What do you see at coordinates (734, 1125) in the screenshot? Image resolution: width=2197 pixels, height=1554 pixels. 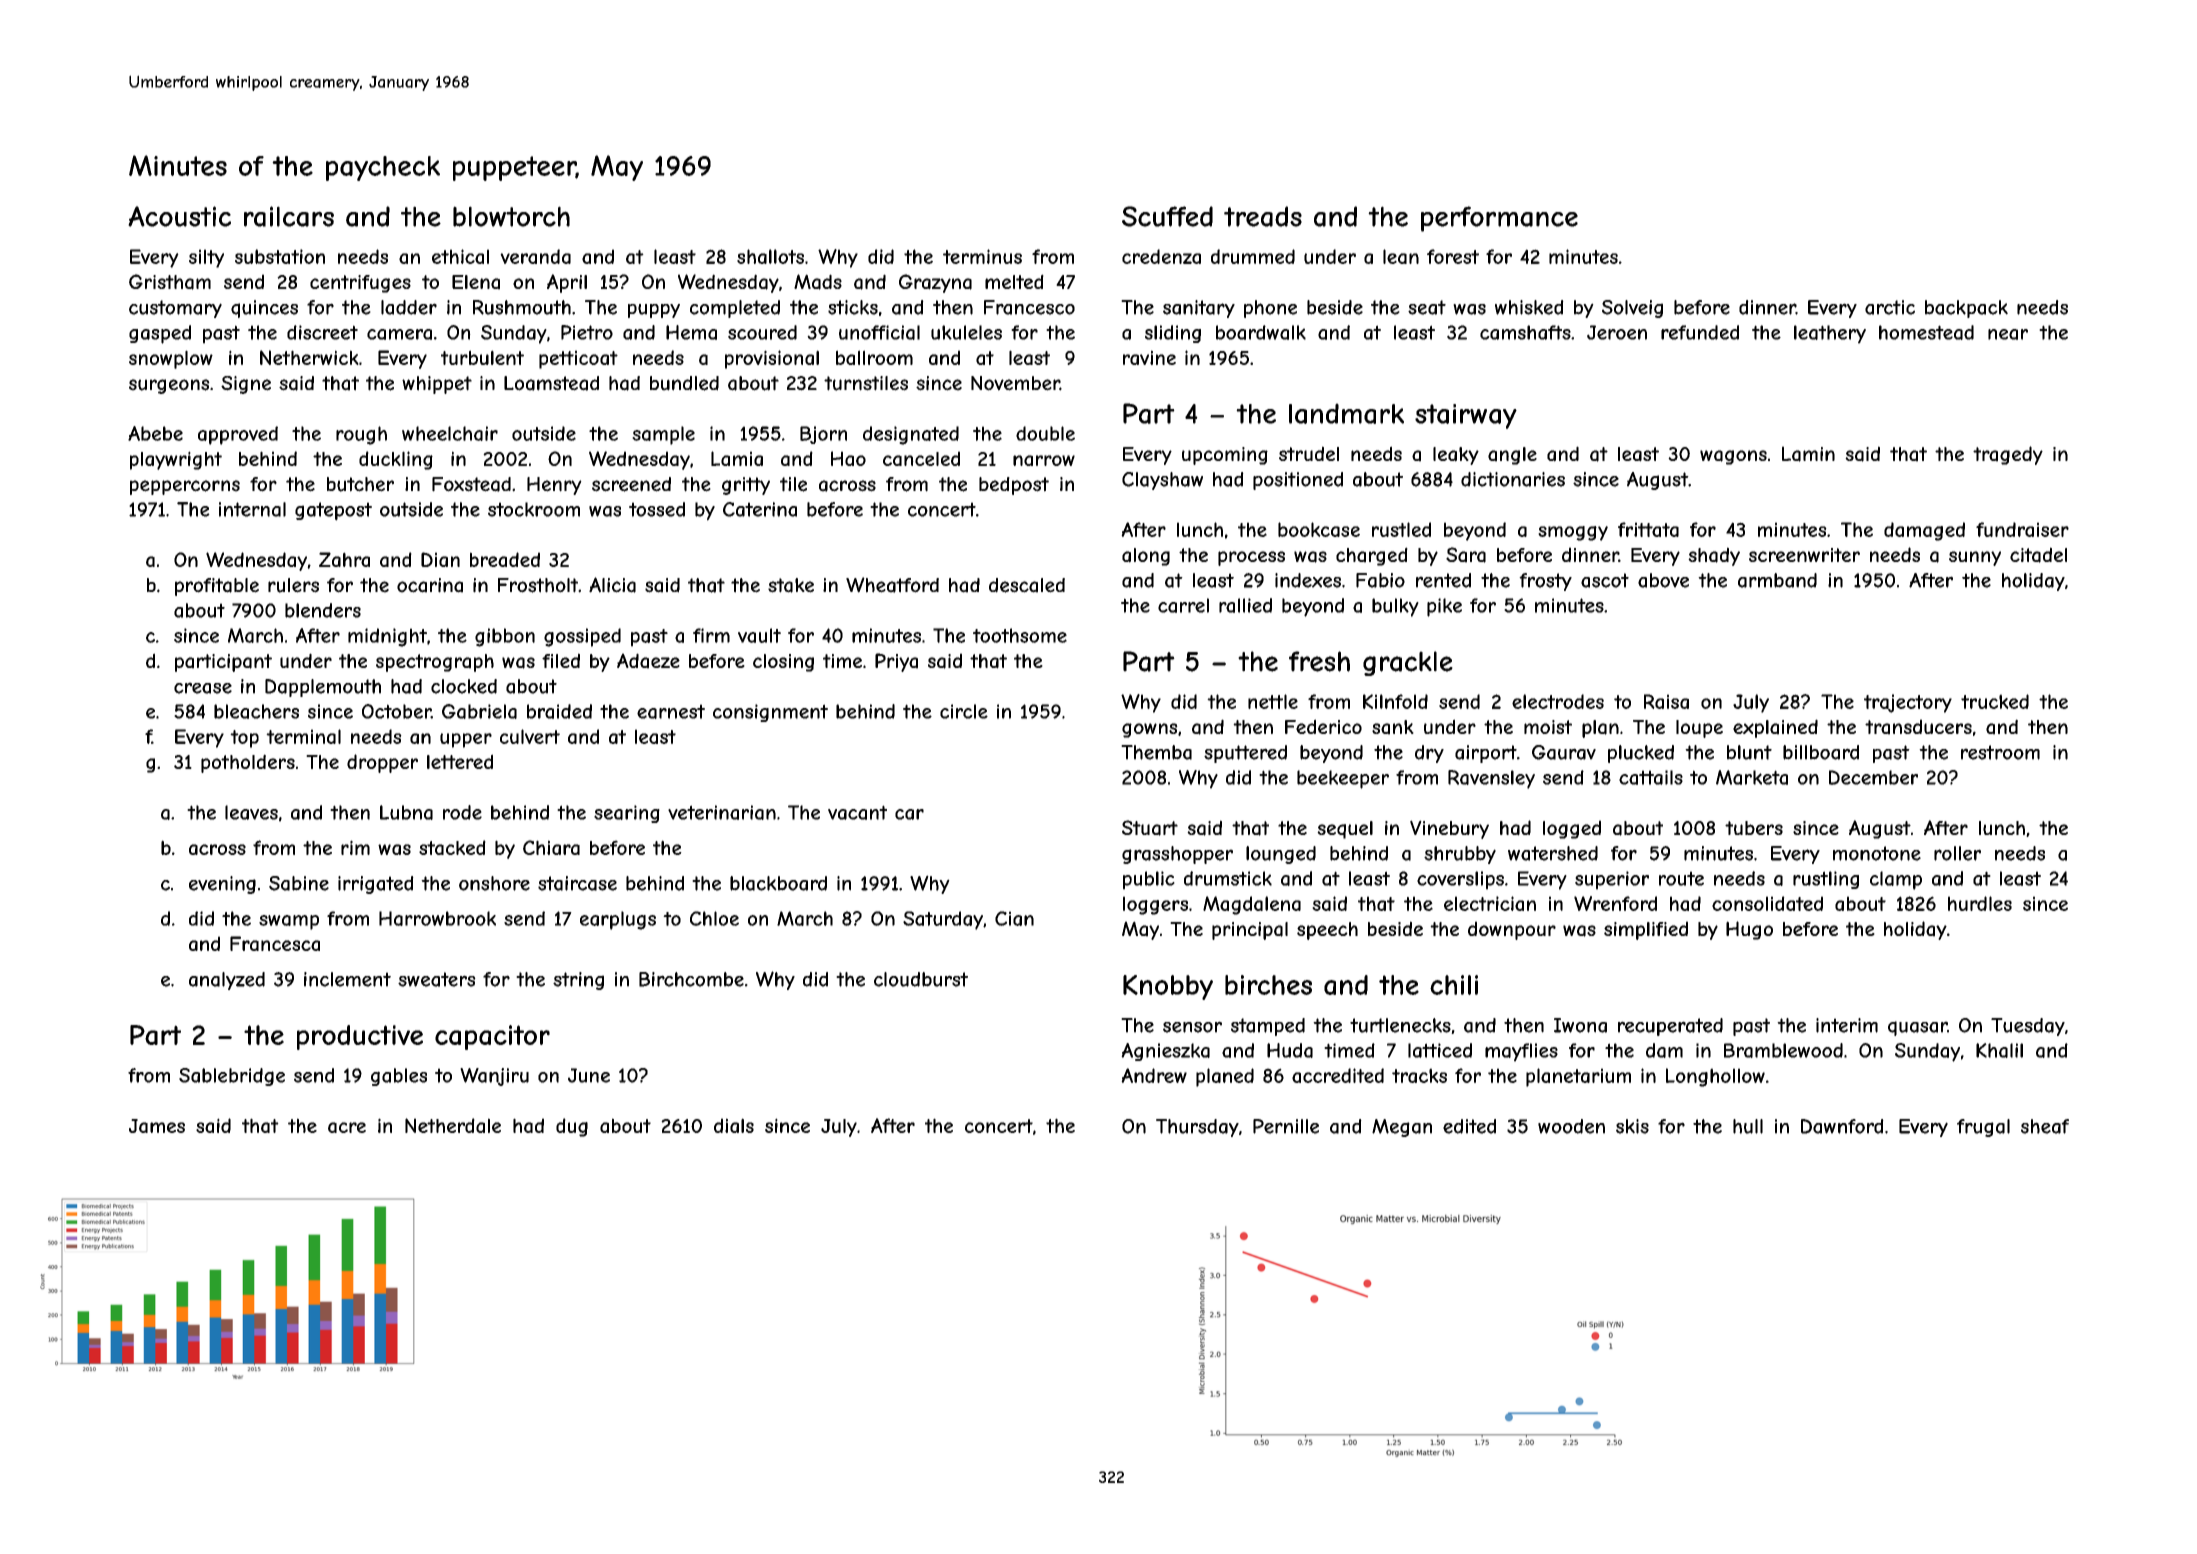 I see `dials` at bounding box center [734, 1125].
